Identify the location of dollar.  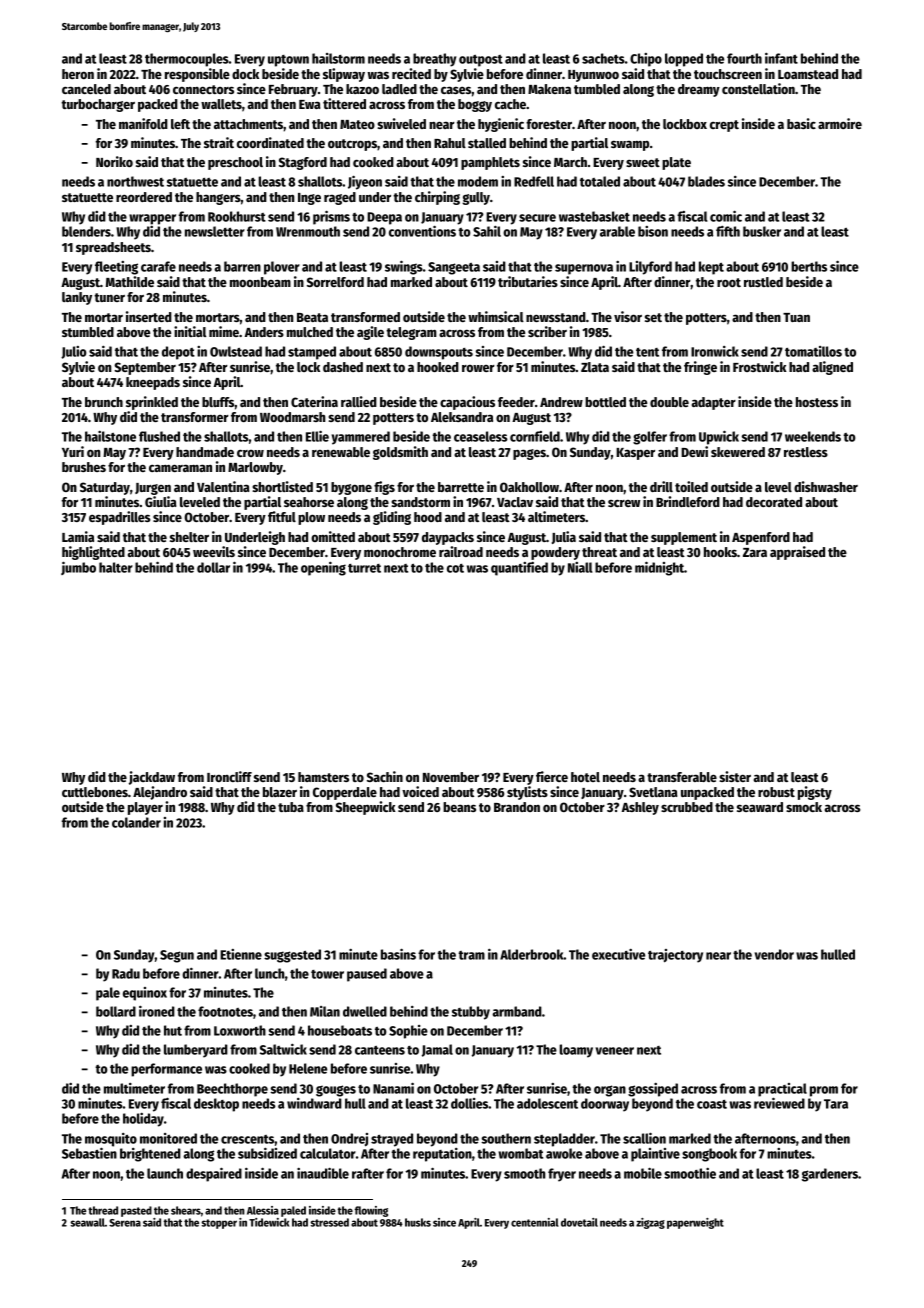
(213, 567).
